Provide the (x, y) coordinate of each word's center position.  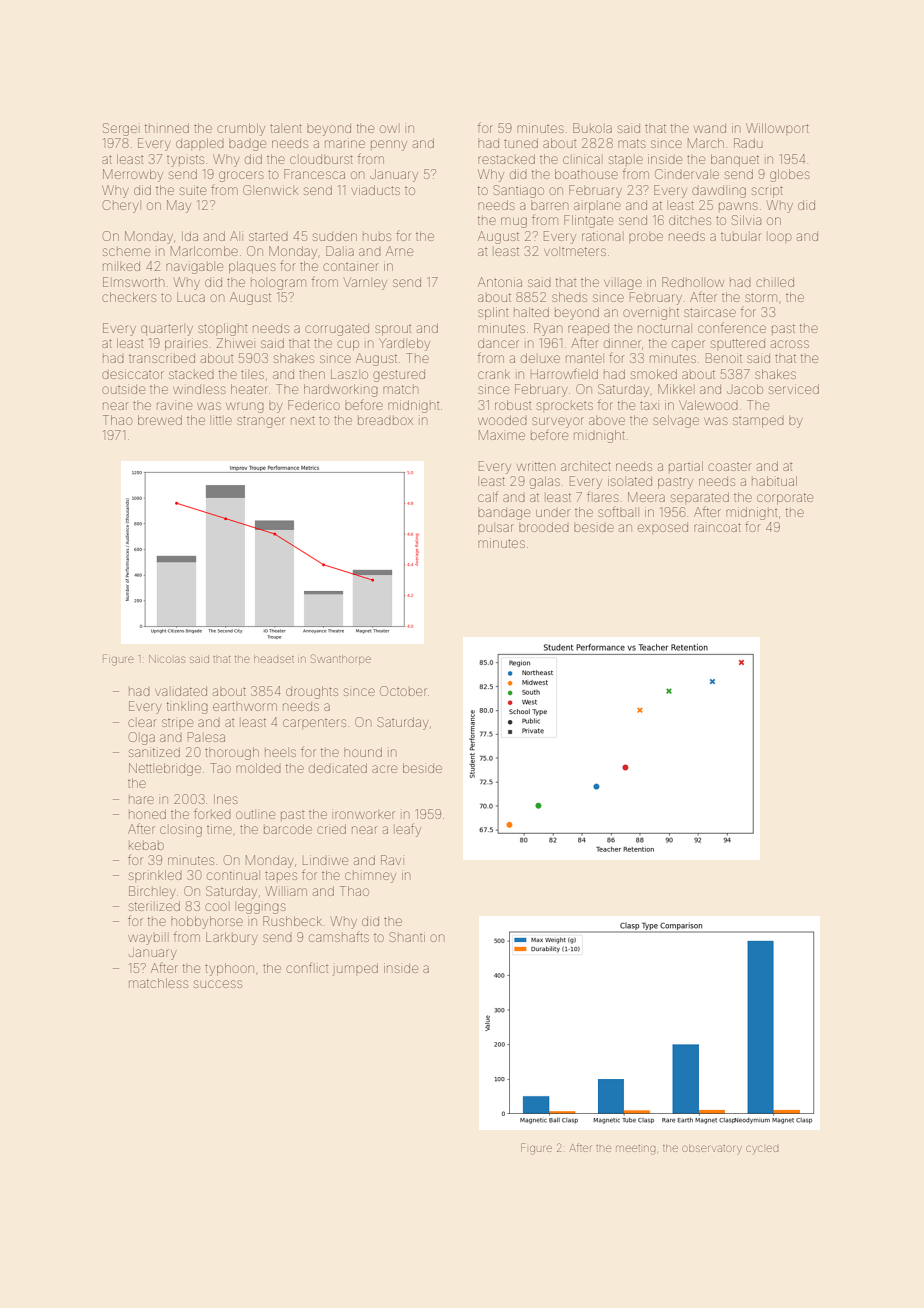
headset (274, 659)
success (218, 984)
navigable (194, 268)
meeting (635, 1150)
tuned (521, 143)
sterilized (154, 906)
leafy (408, 830)
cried (331, 829)
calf (488, 496)
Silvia (746, 220)
